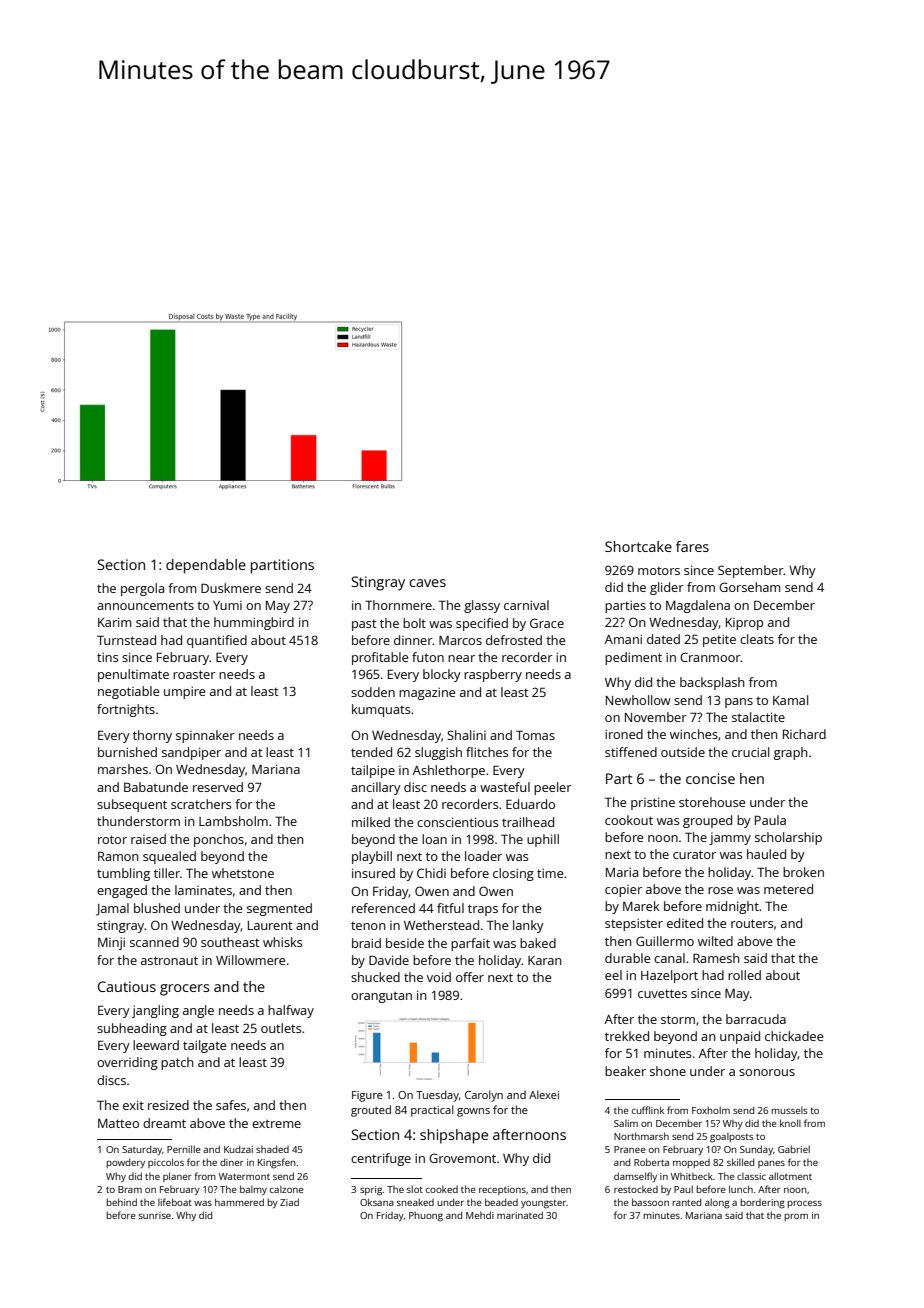 The image size is (924, 1308). Describe the element at coordinates (231, 588) in the screenshot. I see `Duskmere` at that location.
